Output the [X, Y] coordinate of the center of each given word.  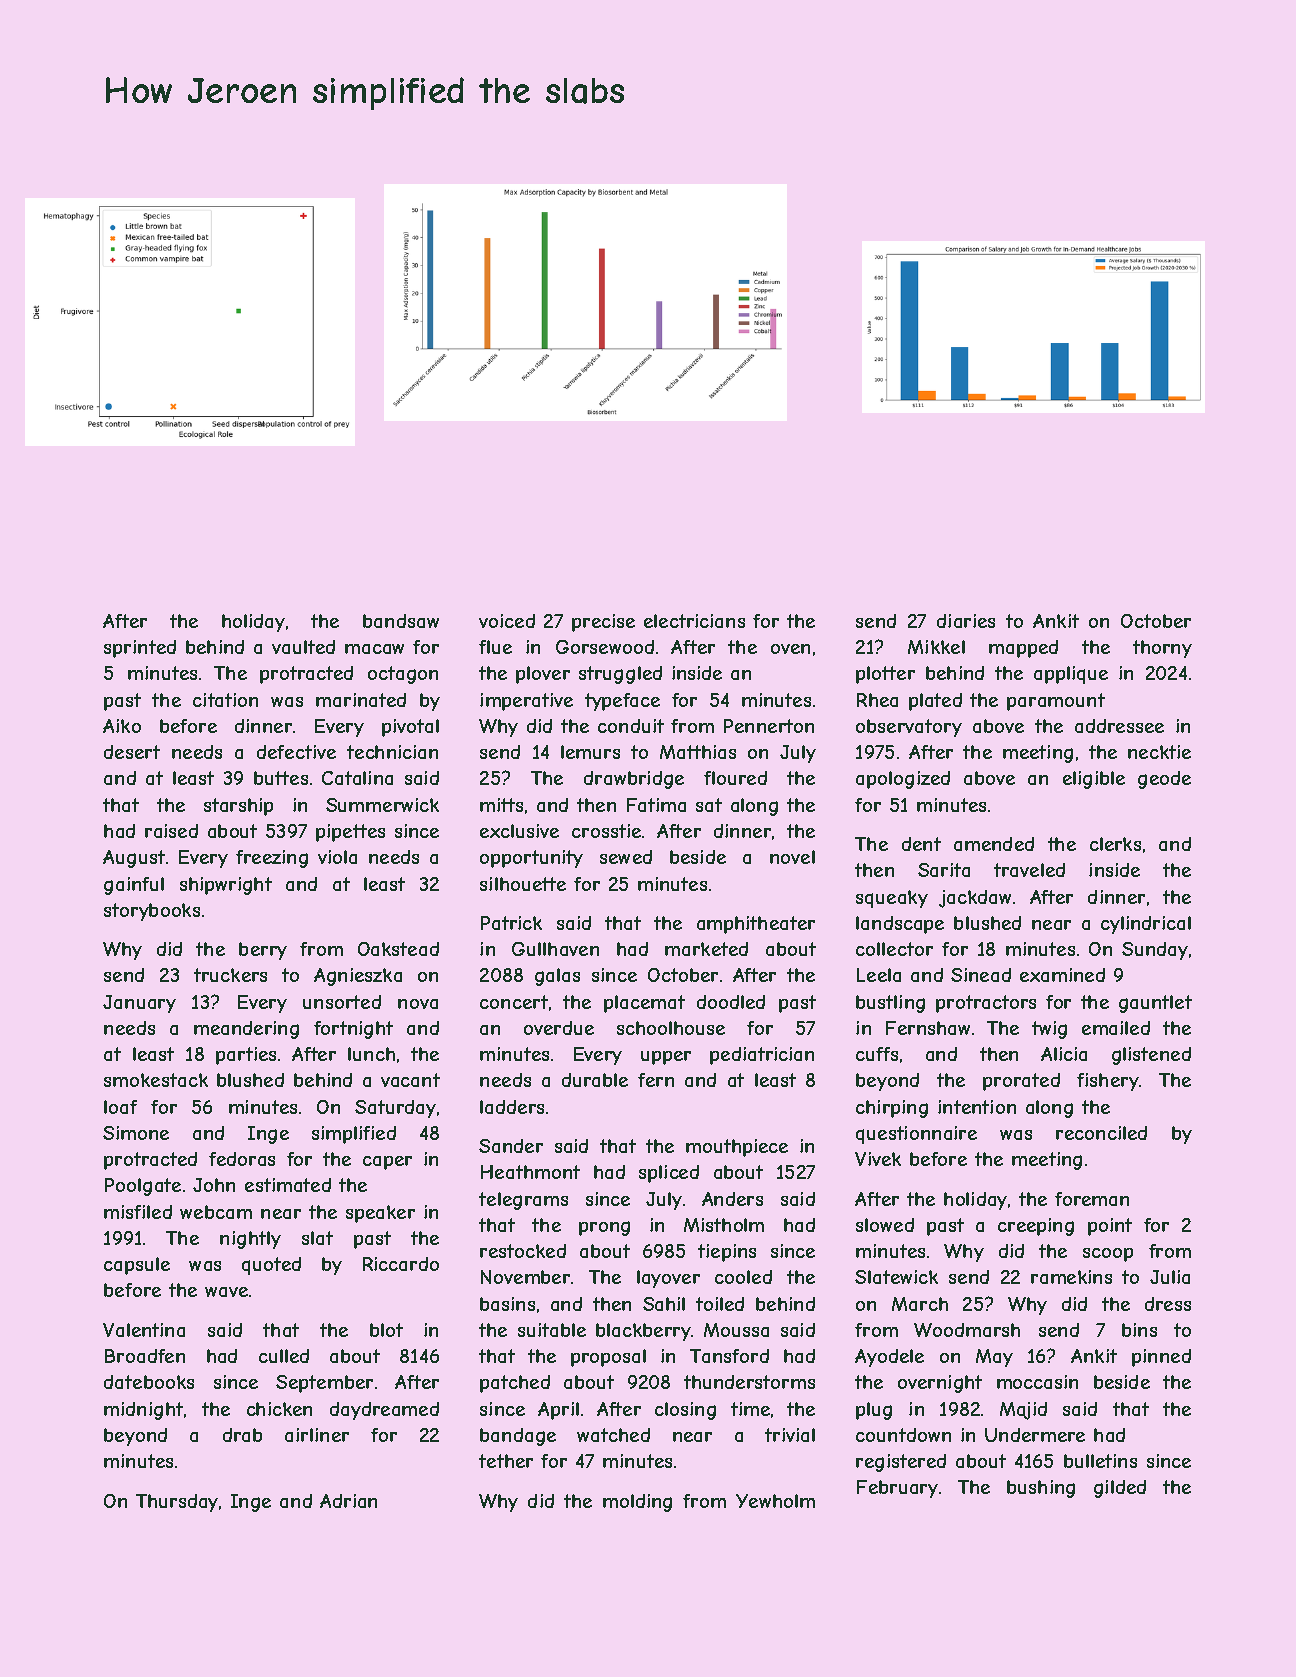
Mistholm [724, 1225]
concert [514, 1002]
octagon [403, 675]
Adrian [348, 1501]
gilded [1120, 1489]
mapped [1023, 649]
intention [977, 1107]
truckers [230, 975]
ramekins [1071, 1277]
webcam [216, 1212]
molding [637, 1503]
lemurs [590, 752]
